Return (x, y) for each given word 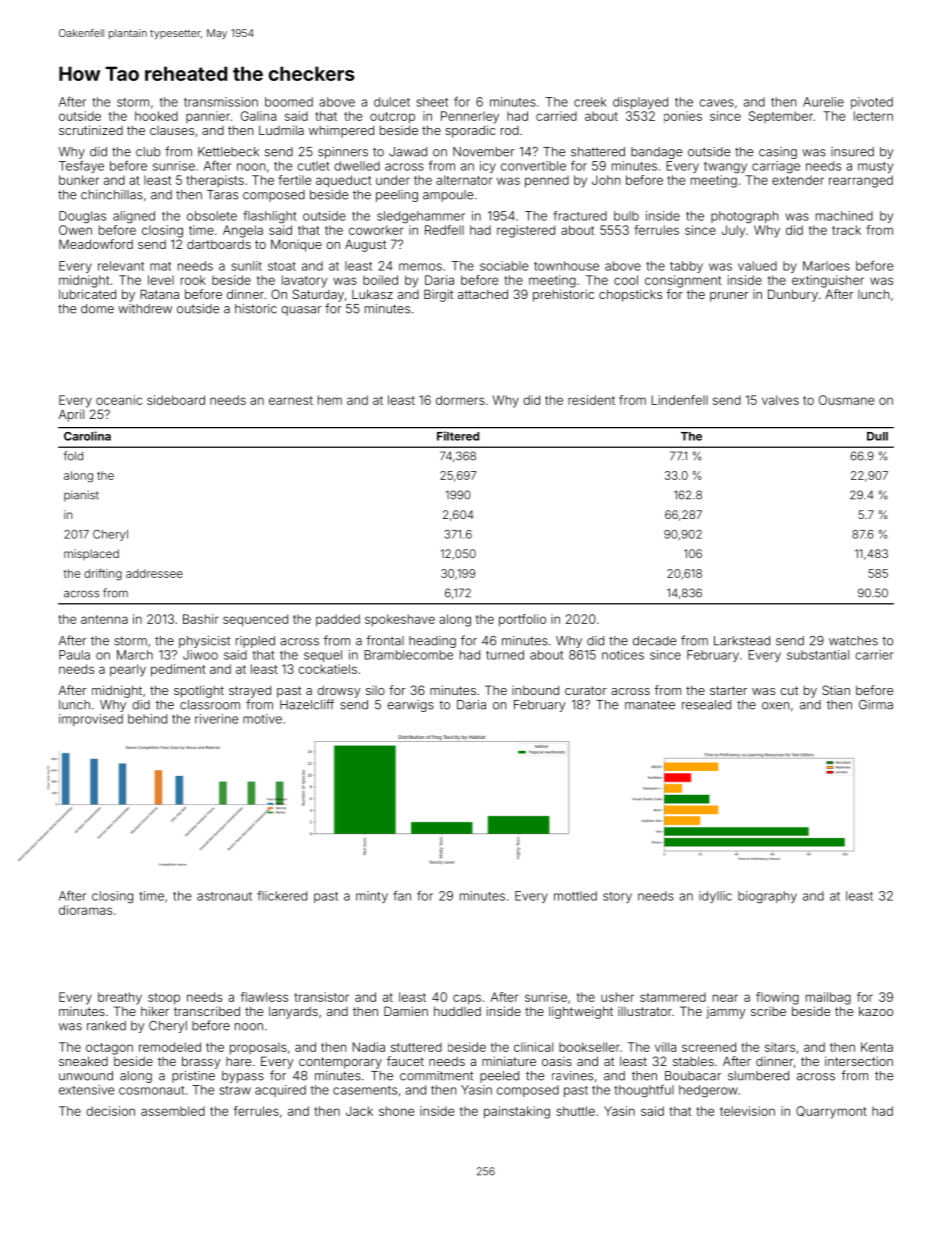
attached (483, 294)
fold (73, 456)
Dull (877, 436)
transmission (221, 102)
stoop (164, 999)
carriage (776, 167)
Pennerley (470, 117)
